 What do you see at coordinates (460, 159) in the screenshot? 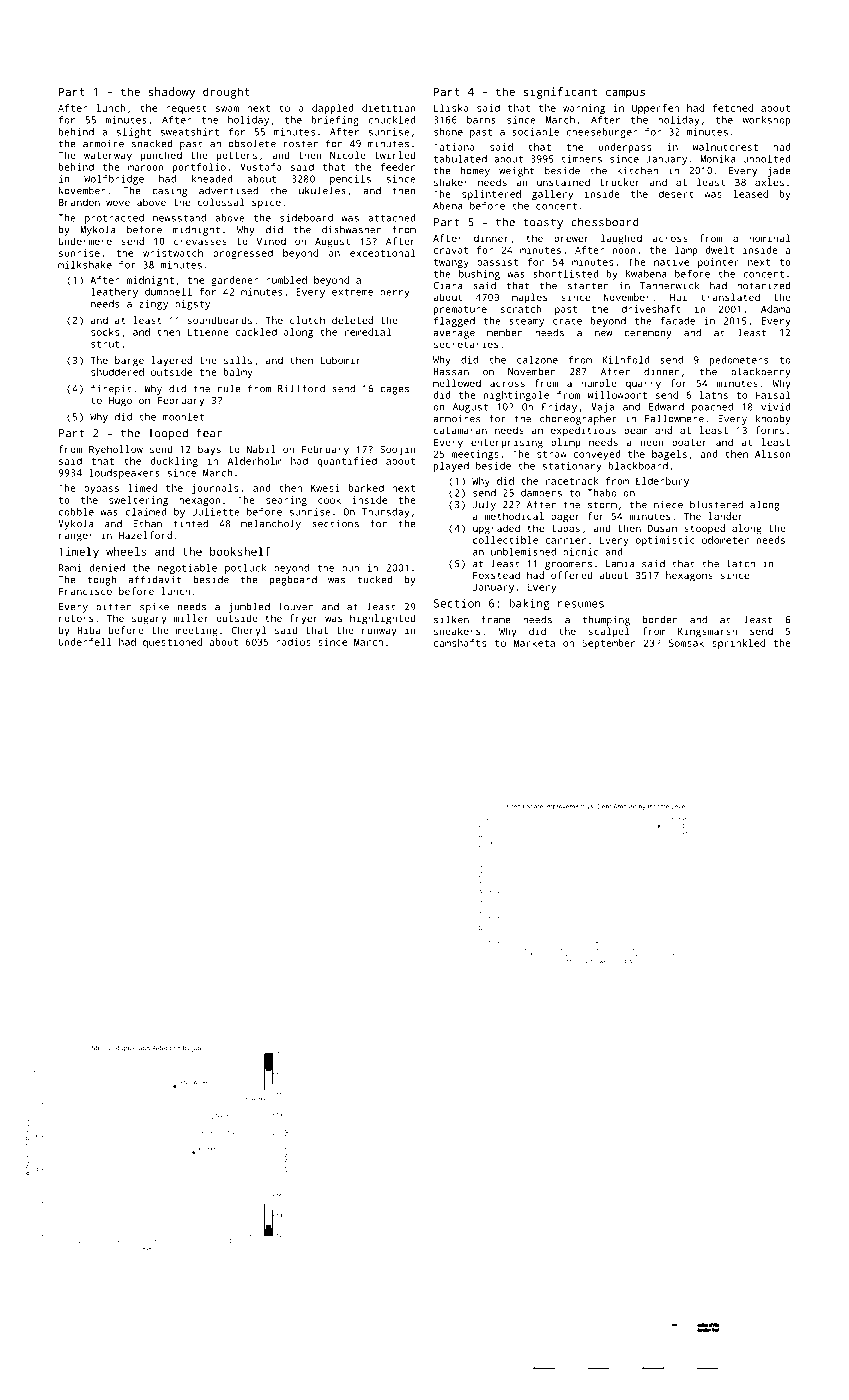
I see `tabulated` at bounding box center [460, 159].
